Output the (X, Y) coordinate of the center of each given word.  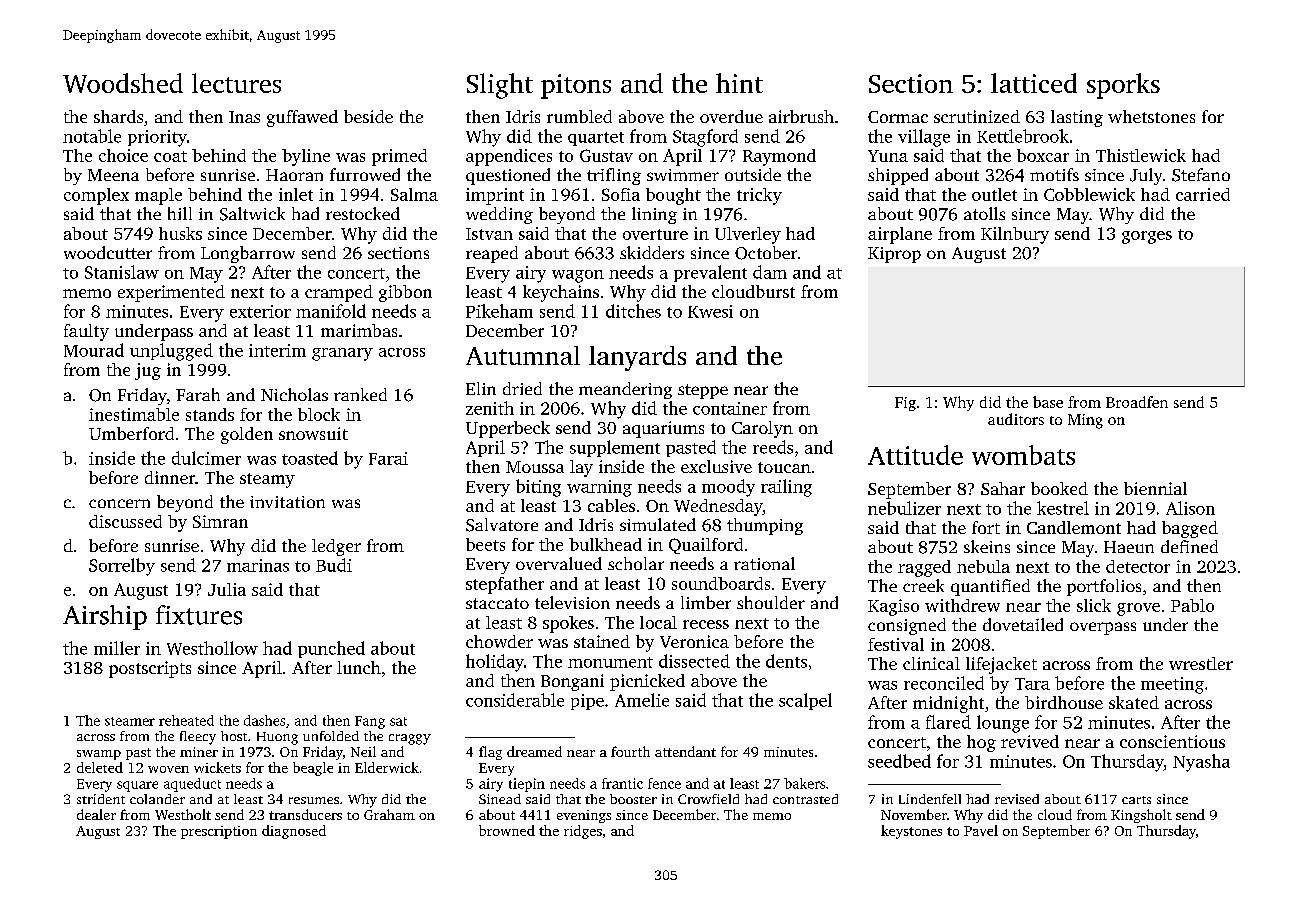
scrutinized (977, 116)
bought (673, 196)
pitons (576, 86)
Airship (105, 617)
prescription (219, 832)
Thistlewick (1141, 155)
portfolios (1104, 587)
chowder (499, 641)
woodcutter (108, 252)
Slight (500, 86)
